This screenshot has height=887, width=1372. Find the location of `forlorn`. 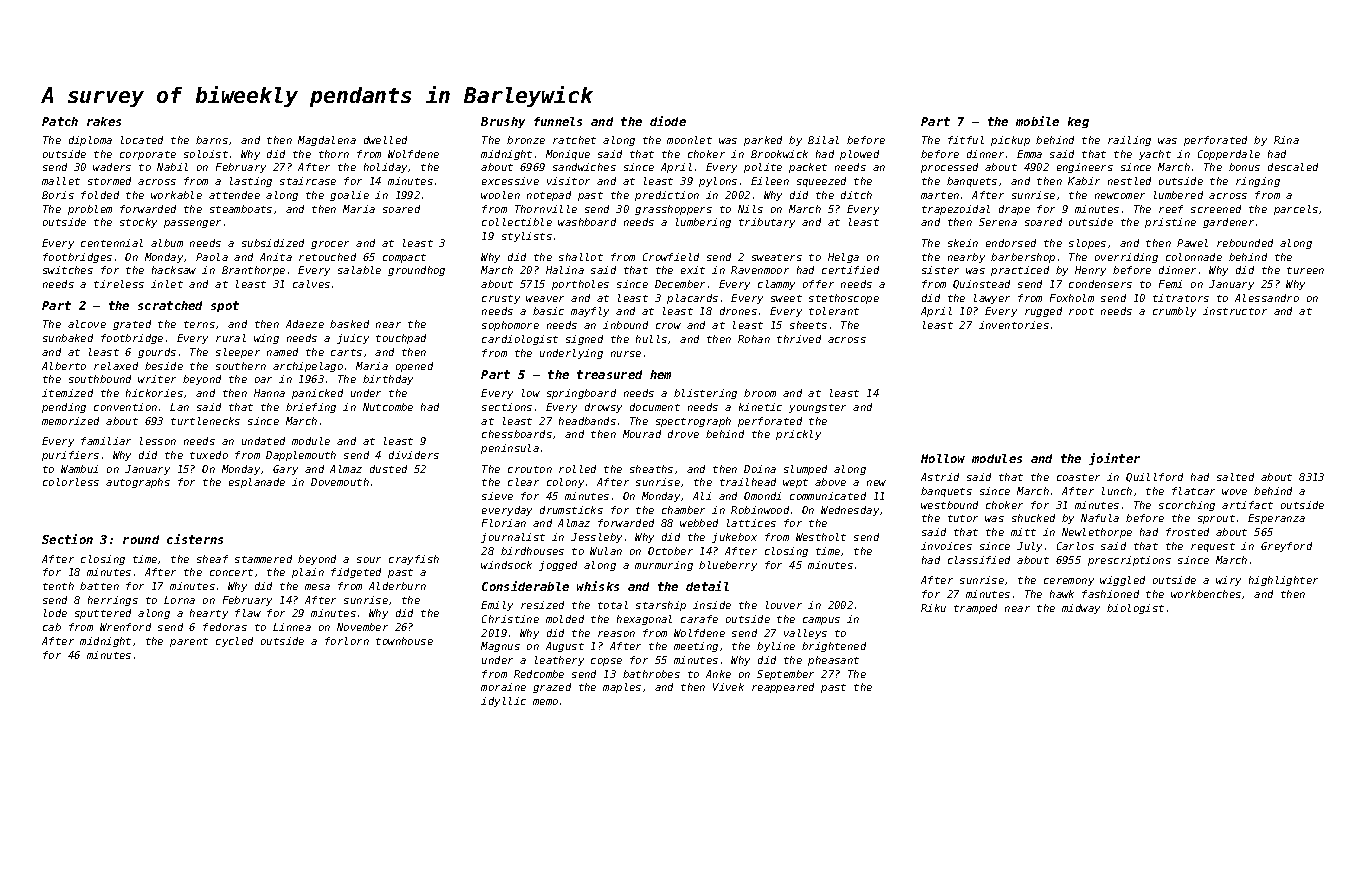

forlorn is located at coordinates (347, 641).
